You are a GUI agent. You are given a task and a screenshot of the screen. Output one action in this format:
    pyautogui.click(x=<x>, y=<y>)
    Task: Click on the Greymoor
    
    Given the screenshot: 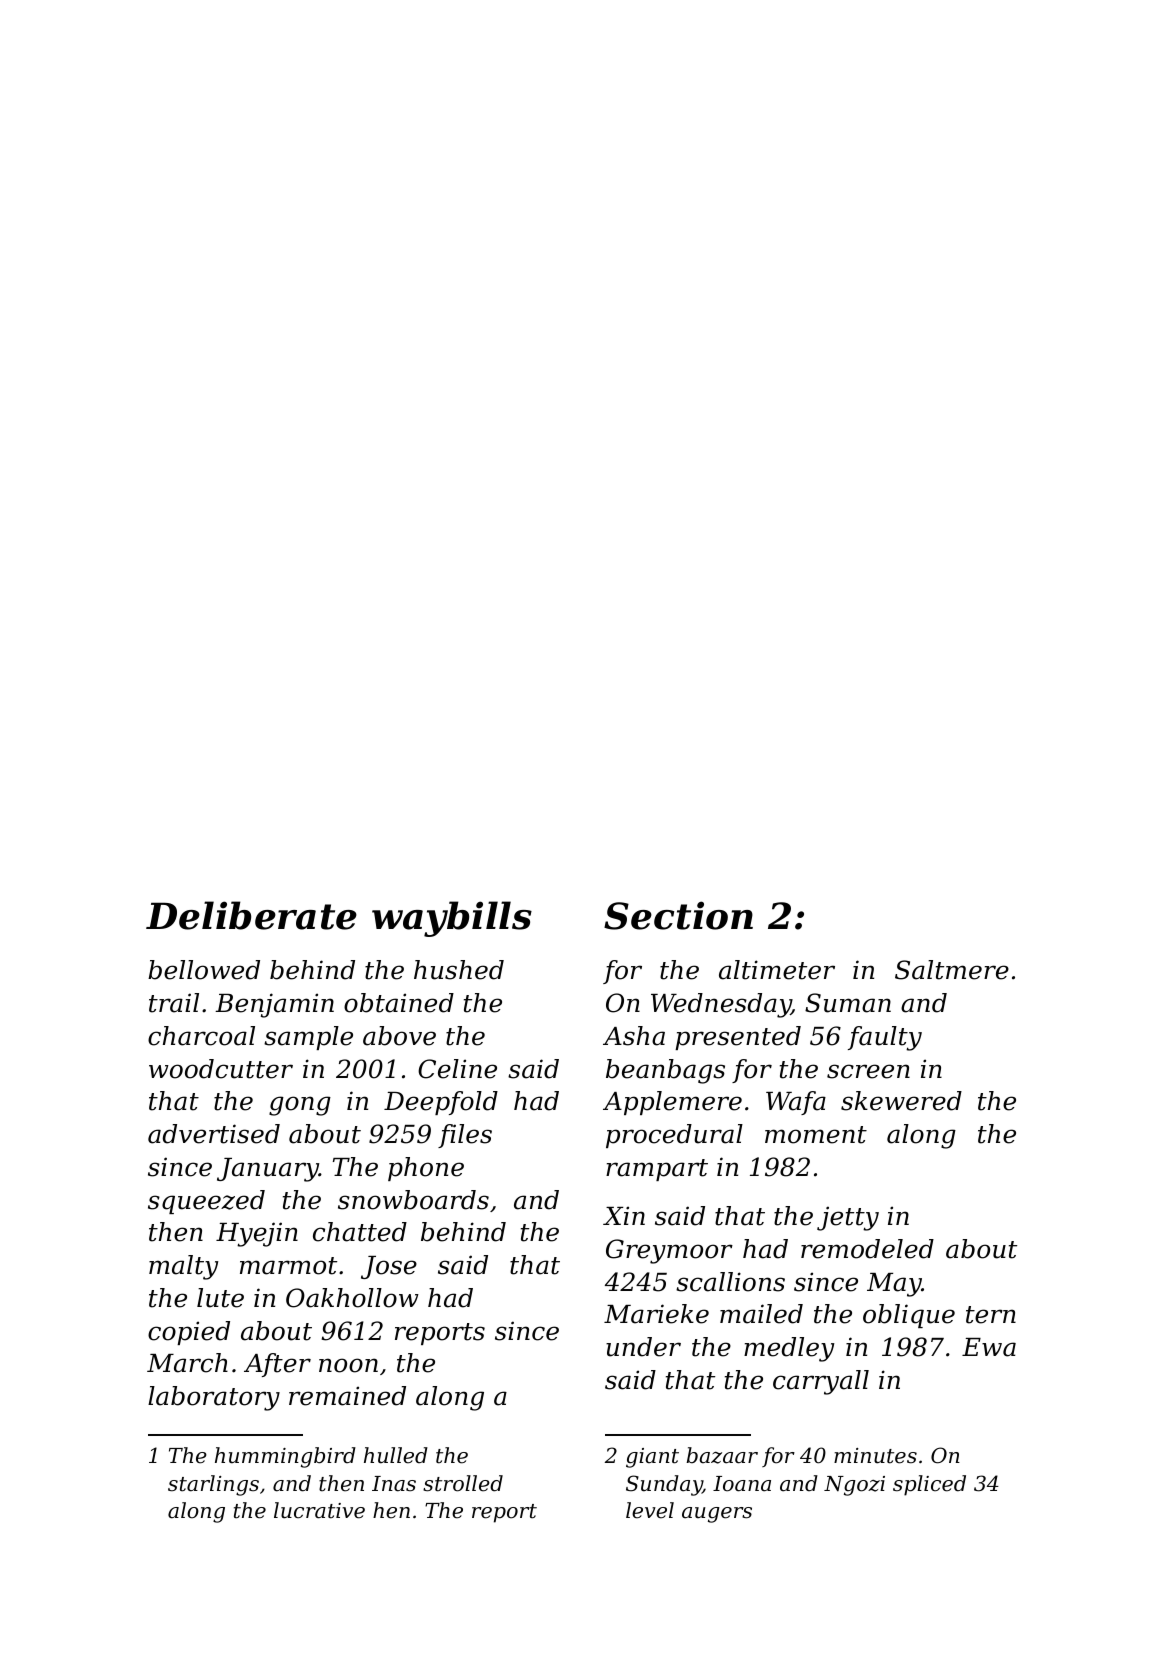 What is the action you would take?
    pyautogui.click(x=669, y=1251)
